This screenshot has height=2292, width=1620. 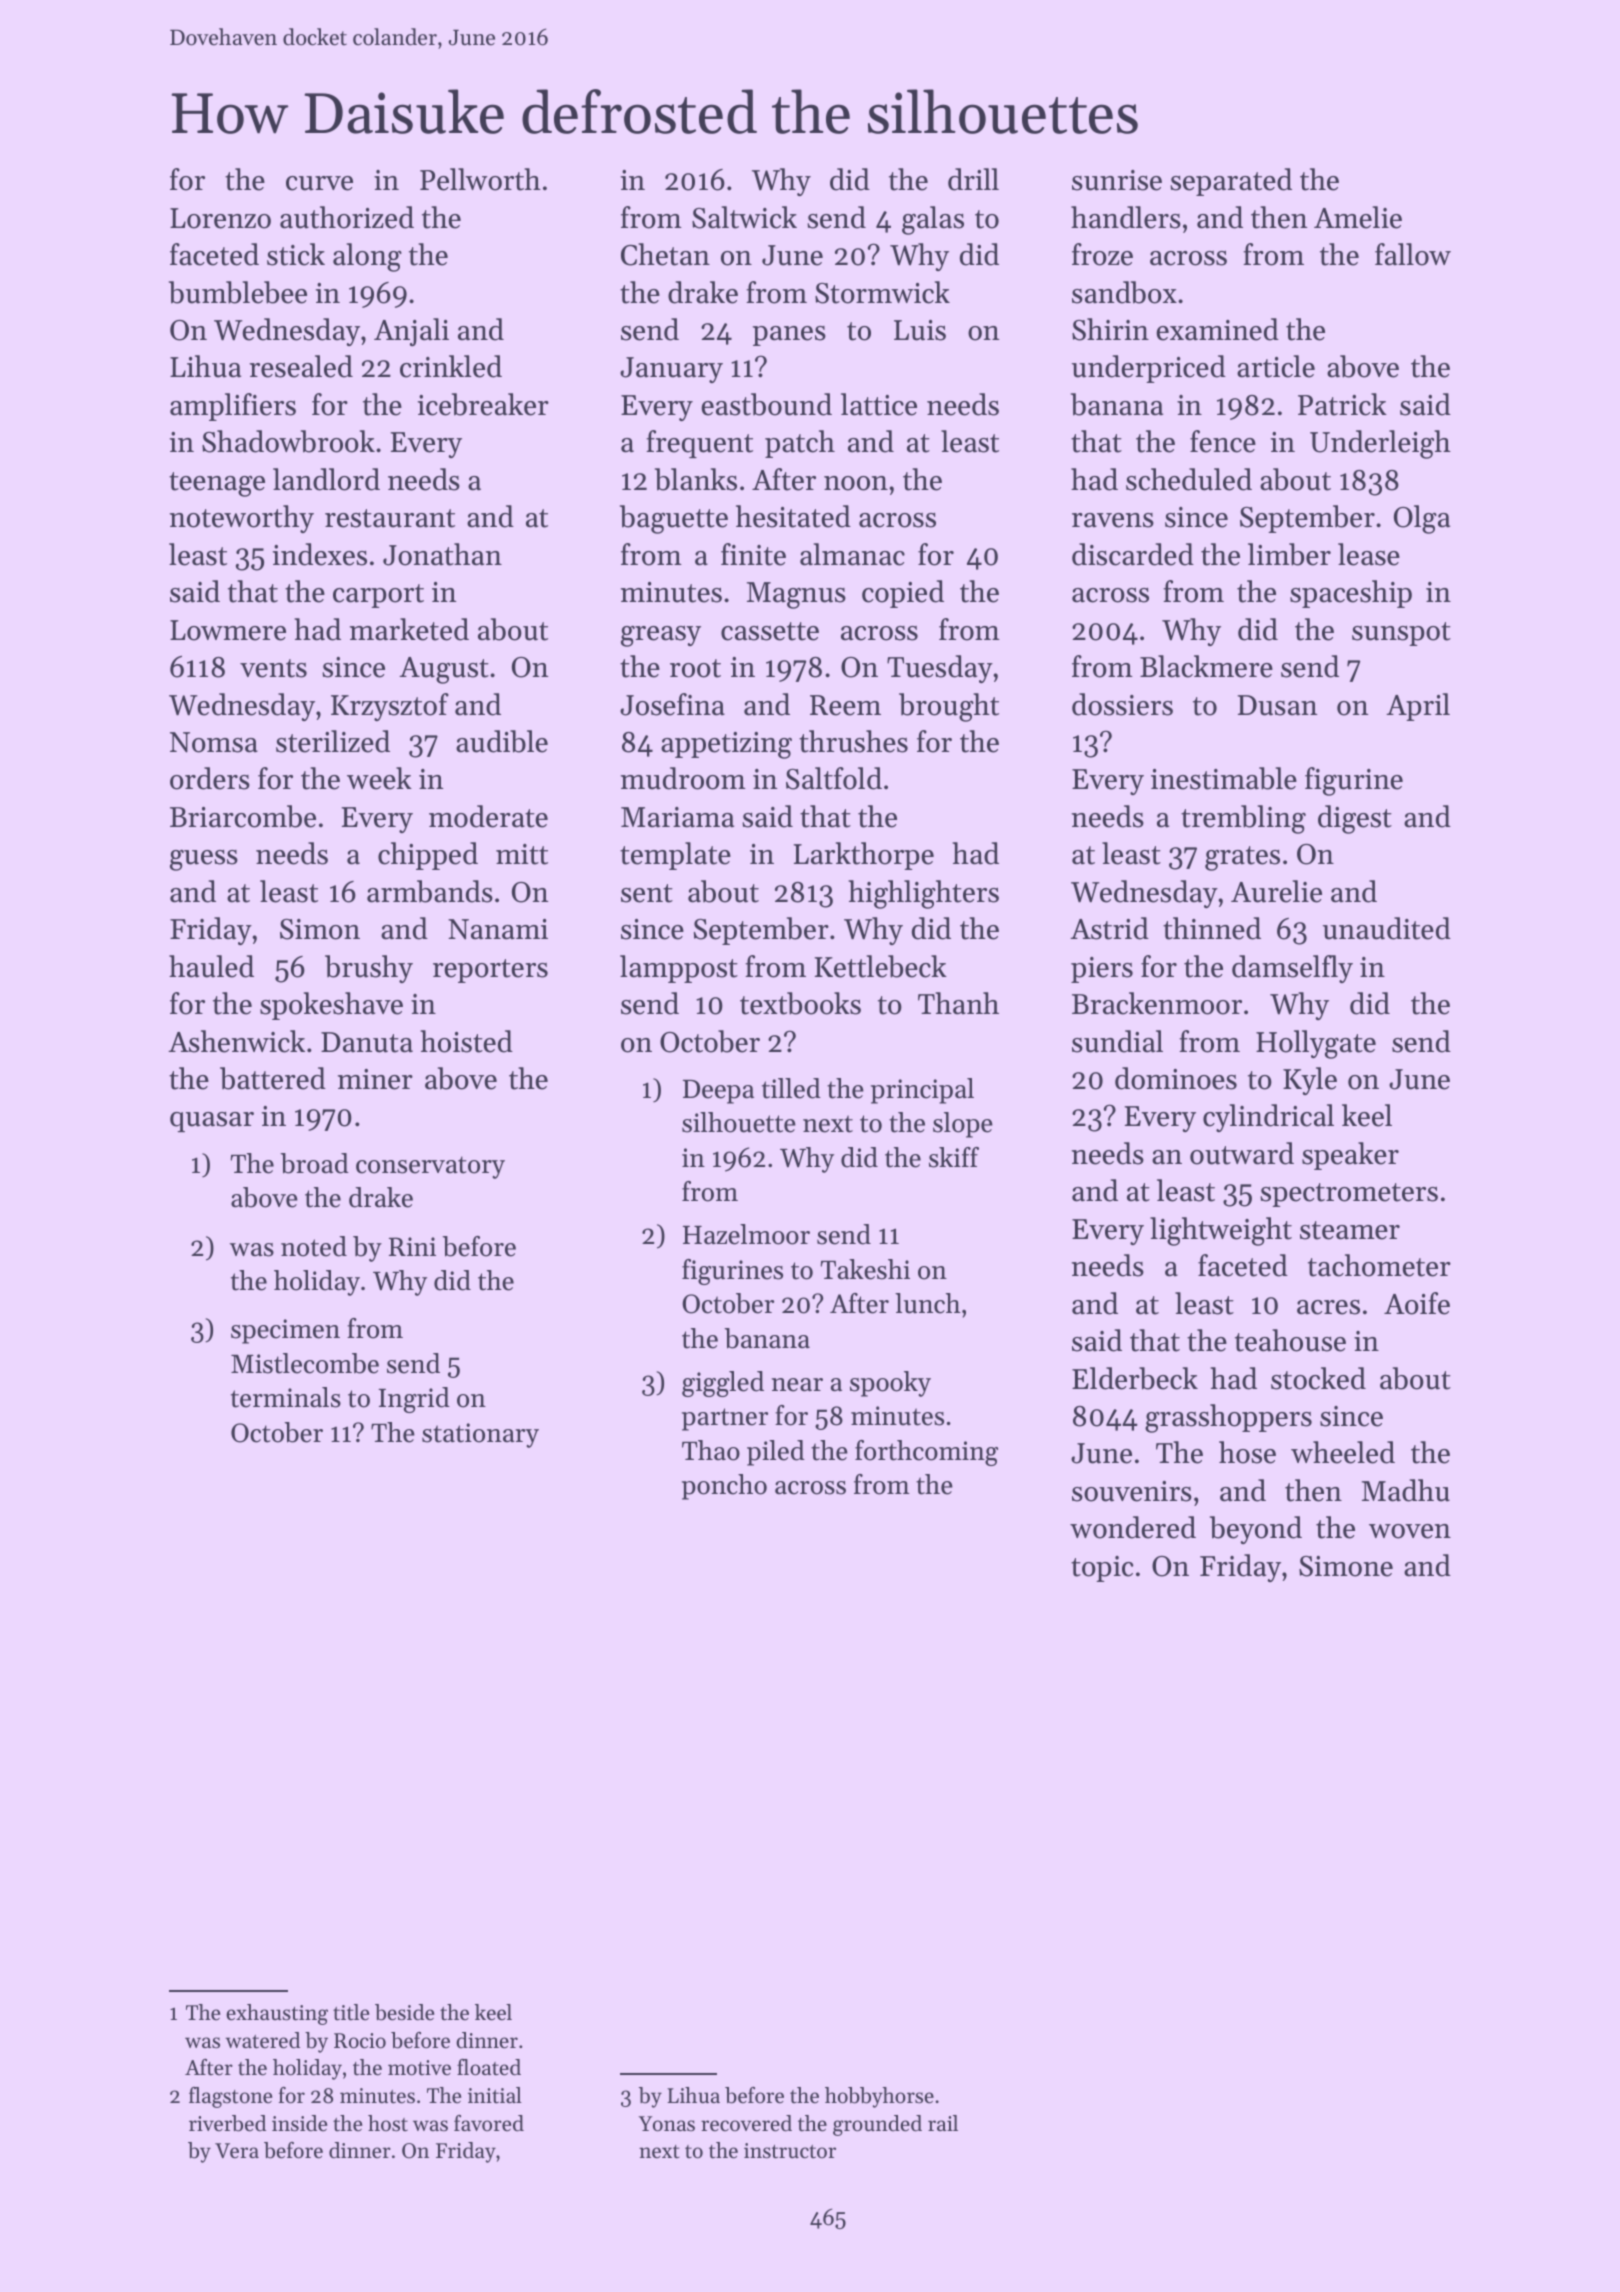 I want to click on rail, so click(x=943, y=2123).
